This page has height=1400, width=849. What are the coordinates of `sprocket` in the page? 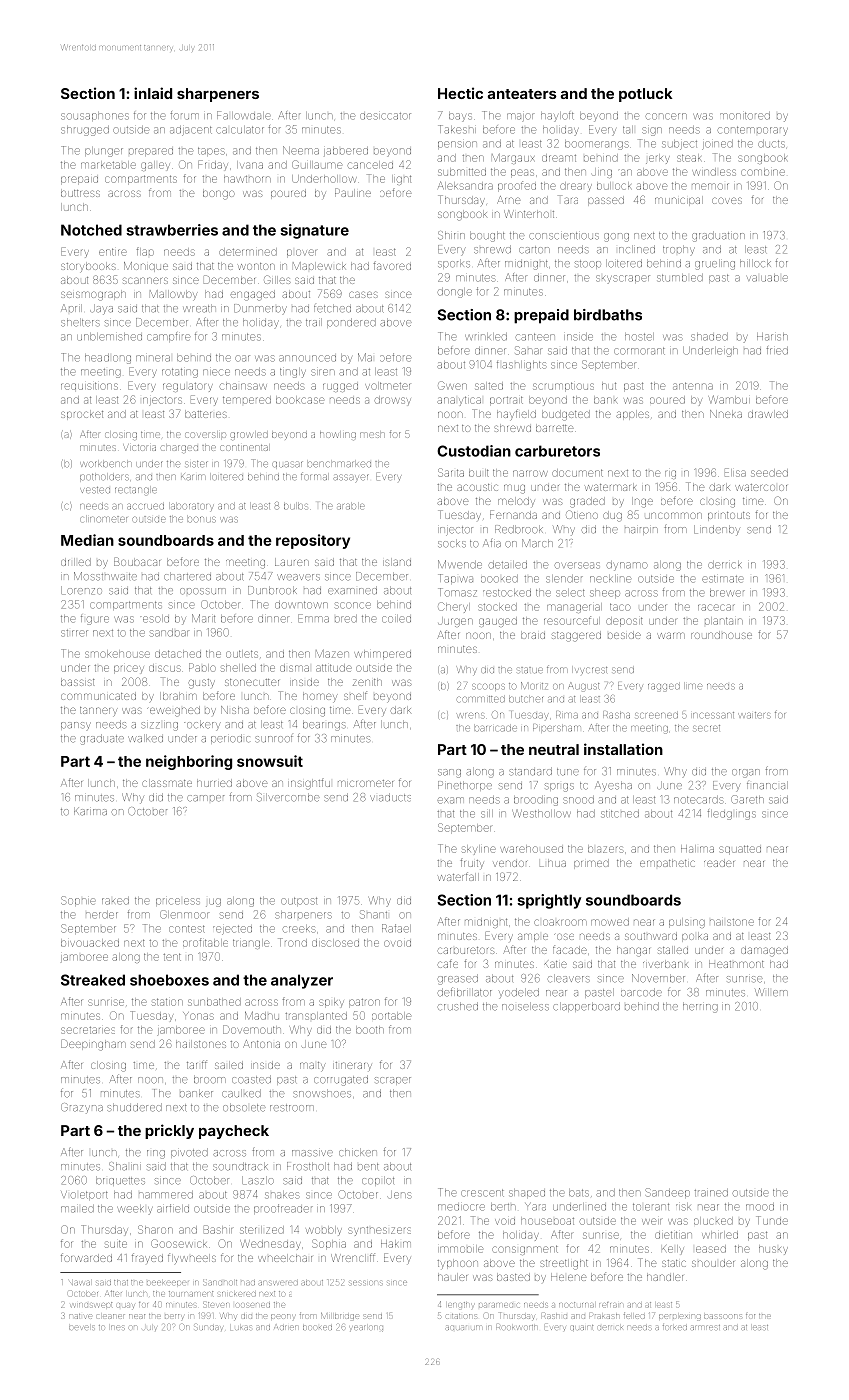 It's located at (82, 415).
